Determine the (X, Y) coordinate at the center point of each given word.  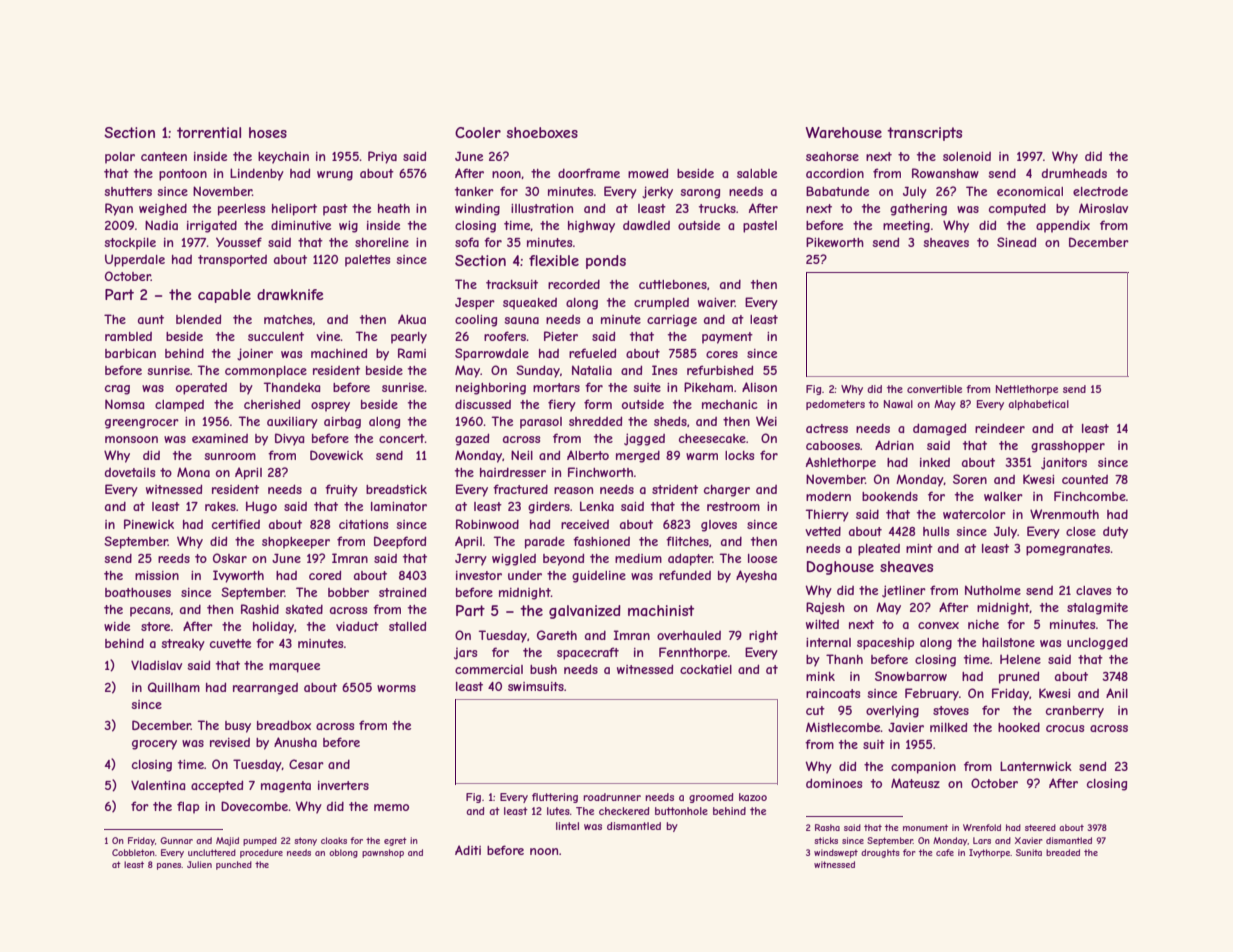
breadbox (284, 725)
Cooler (478, 132)
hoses (268, 132)
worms (396, 688)
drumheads (1074, 173)
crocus (1065, 728)
